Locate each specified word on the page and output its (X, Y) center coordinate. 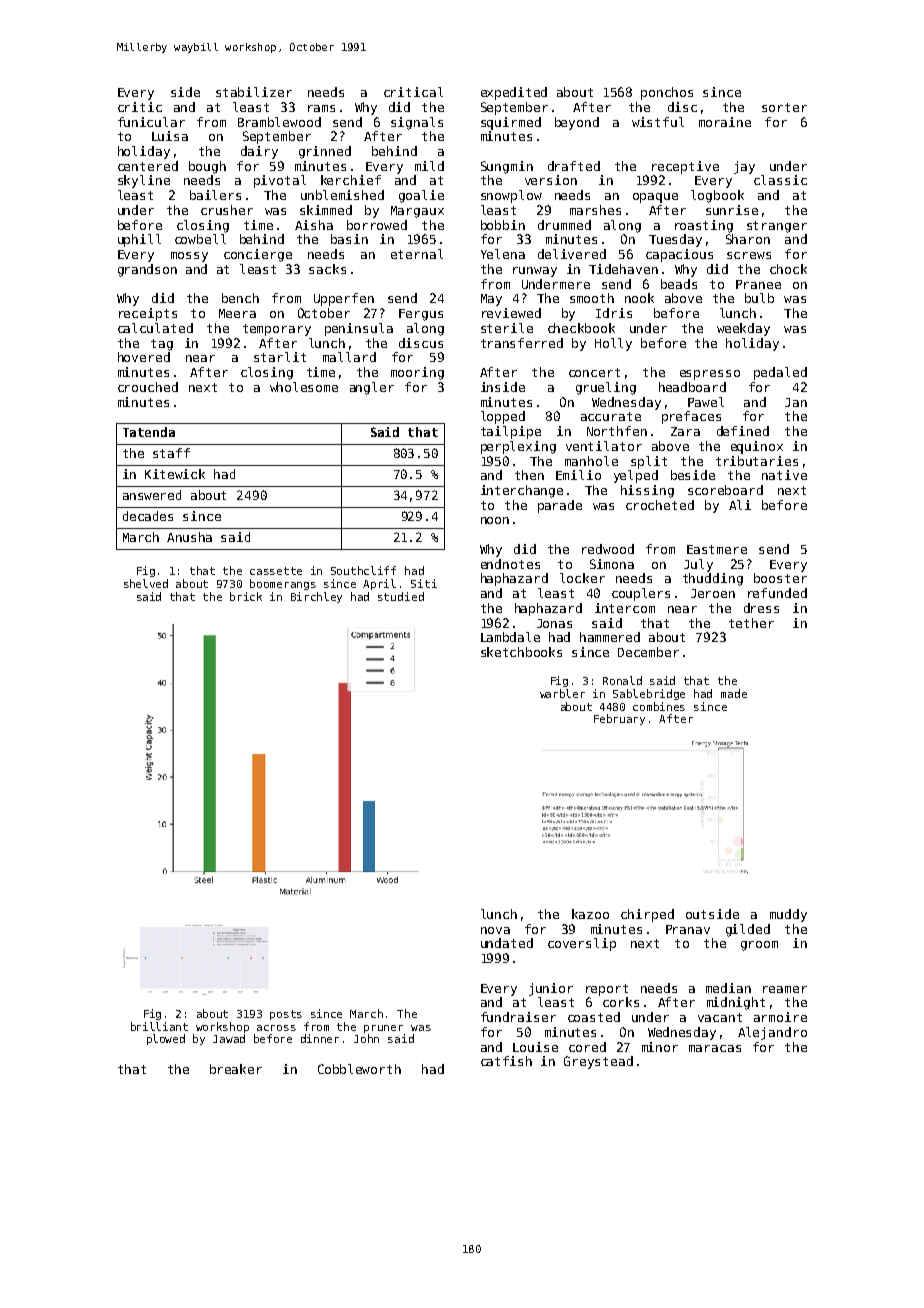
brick (246, 596)
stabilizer (254, 92)
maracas (715, 1048)
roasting (704, 226)
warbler (562, 693)
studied (401, 596)
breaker (236, 1069)
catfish (506, 1061)
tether (751, 623)
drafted (574, 166)
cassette (276, 571)
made (734, 693)
